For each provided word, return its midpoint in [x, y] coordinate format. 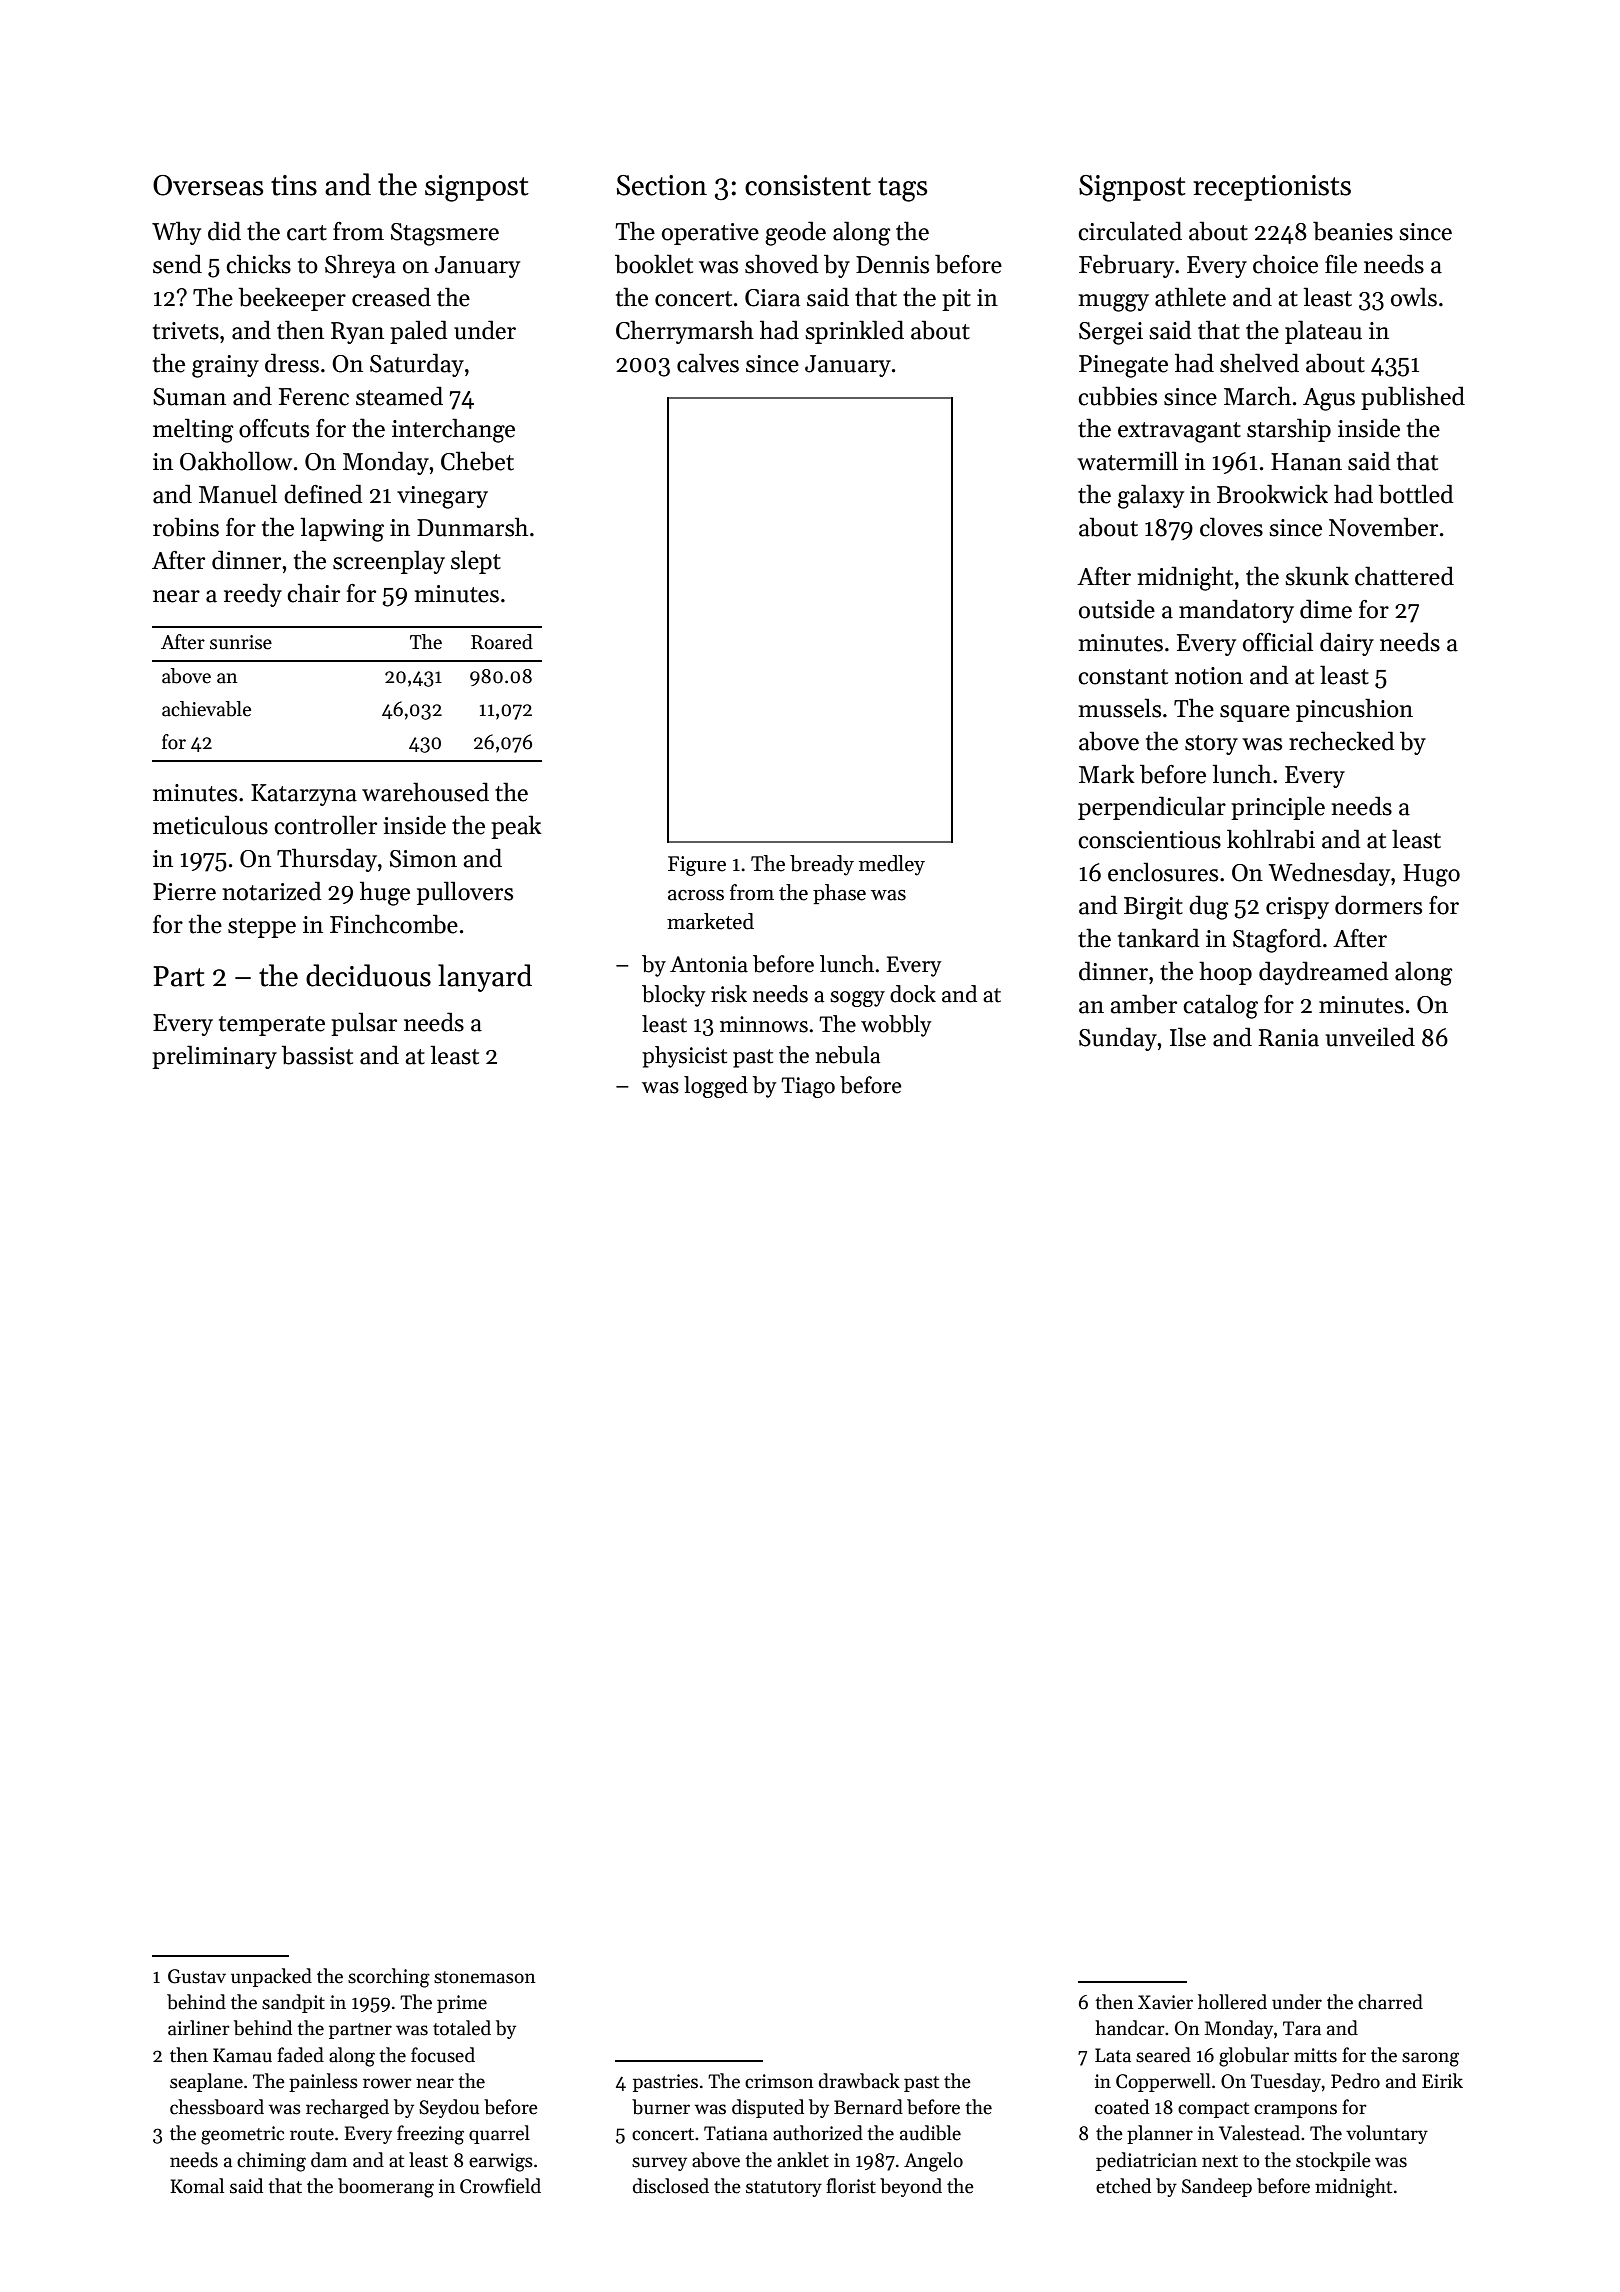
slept [476, 562]
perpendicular [1152, 808]
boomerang [386, 2188]
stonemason [485, 1977]
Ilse [1188, 1037]
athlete [1190, 297]
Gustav [197, 1976]
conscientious [1149, 840]
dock [913, 994]
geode [795, 233]
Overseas [208, 185]
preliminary [214, 1057]
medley [892, 865]
